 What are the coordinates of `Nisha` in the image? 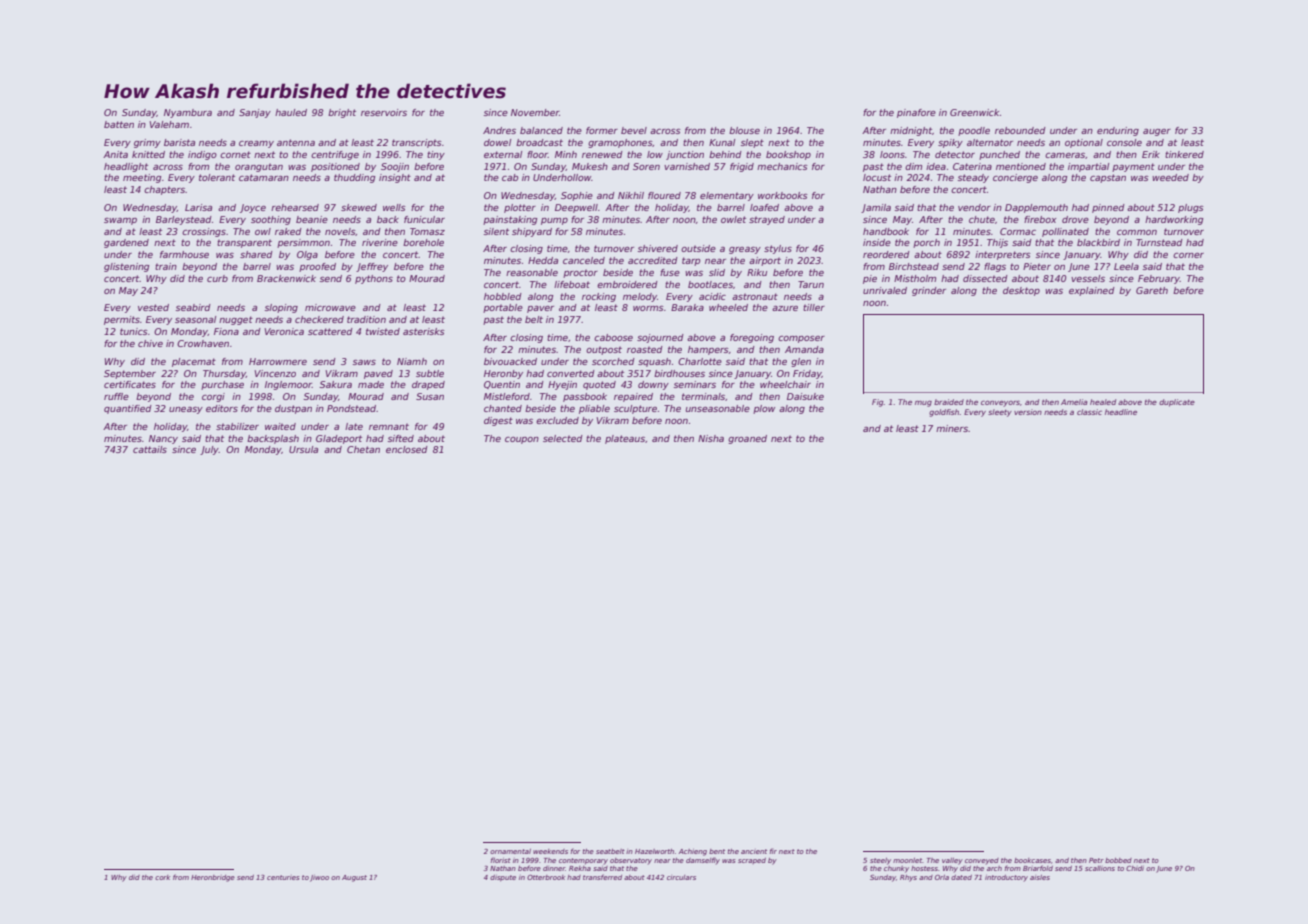 It's located at (711, 438).
